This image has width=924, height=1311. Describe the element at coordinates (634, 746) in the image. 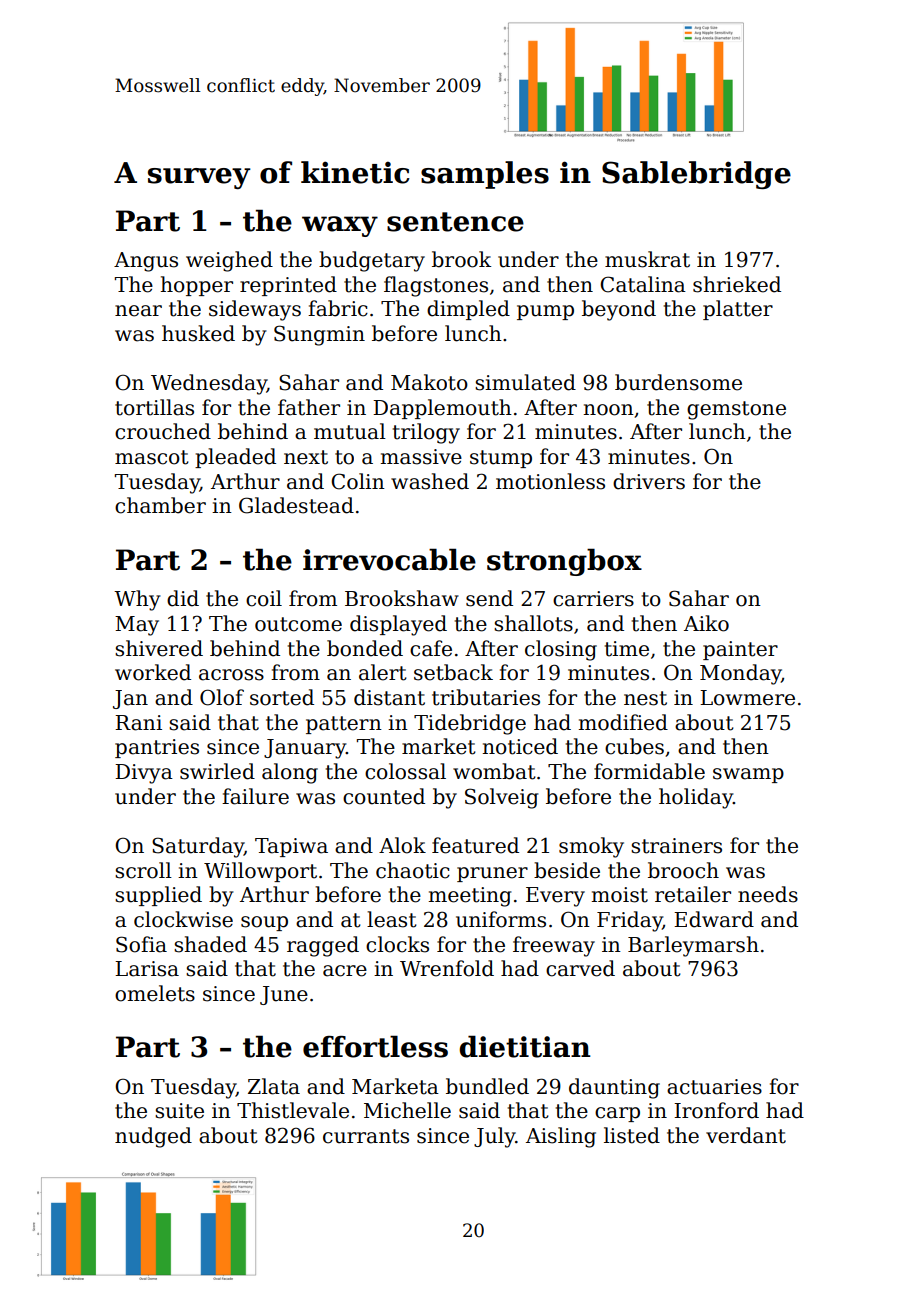

I see `cubes` at that location.
